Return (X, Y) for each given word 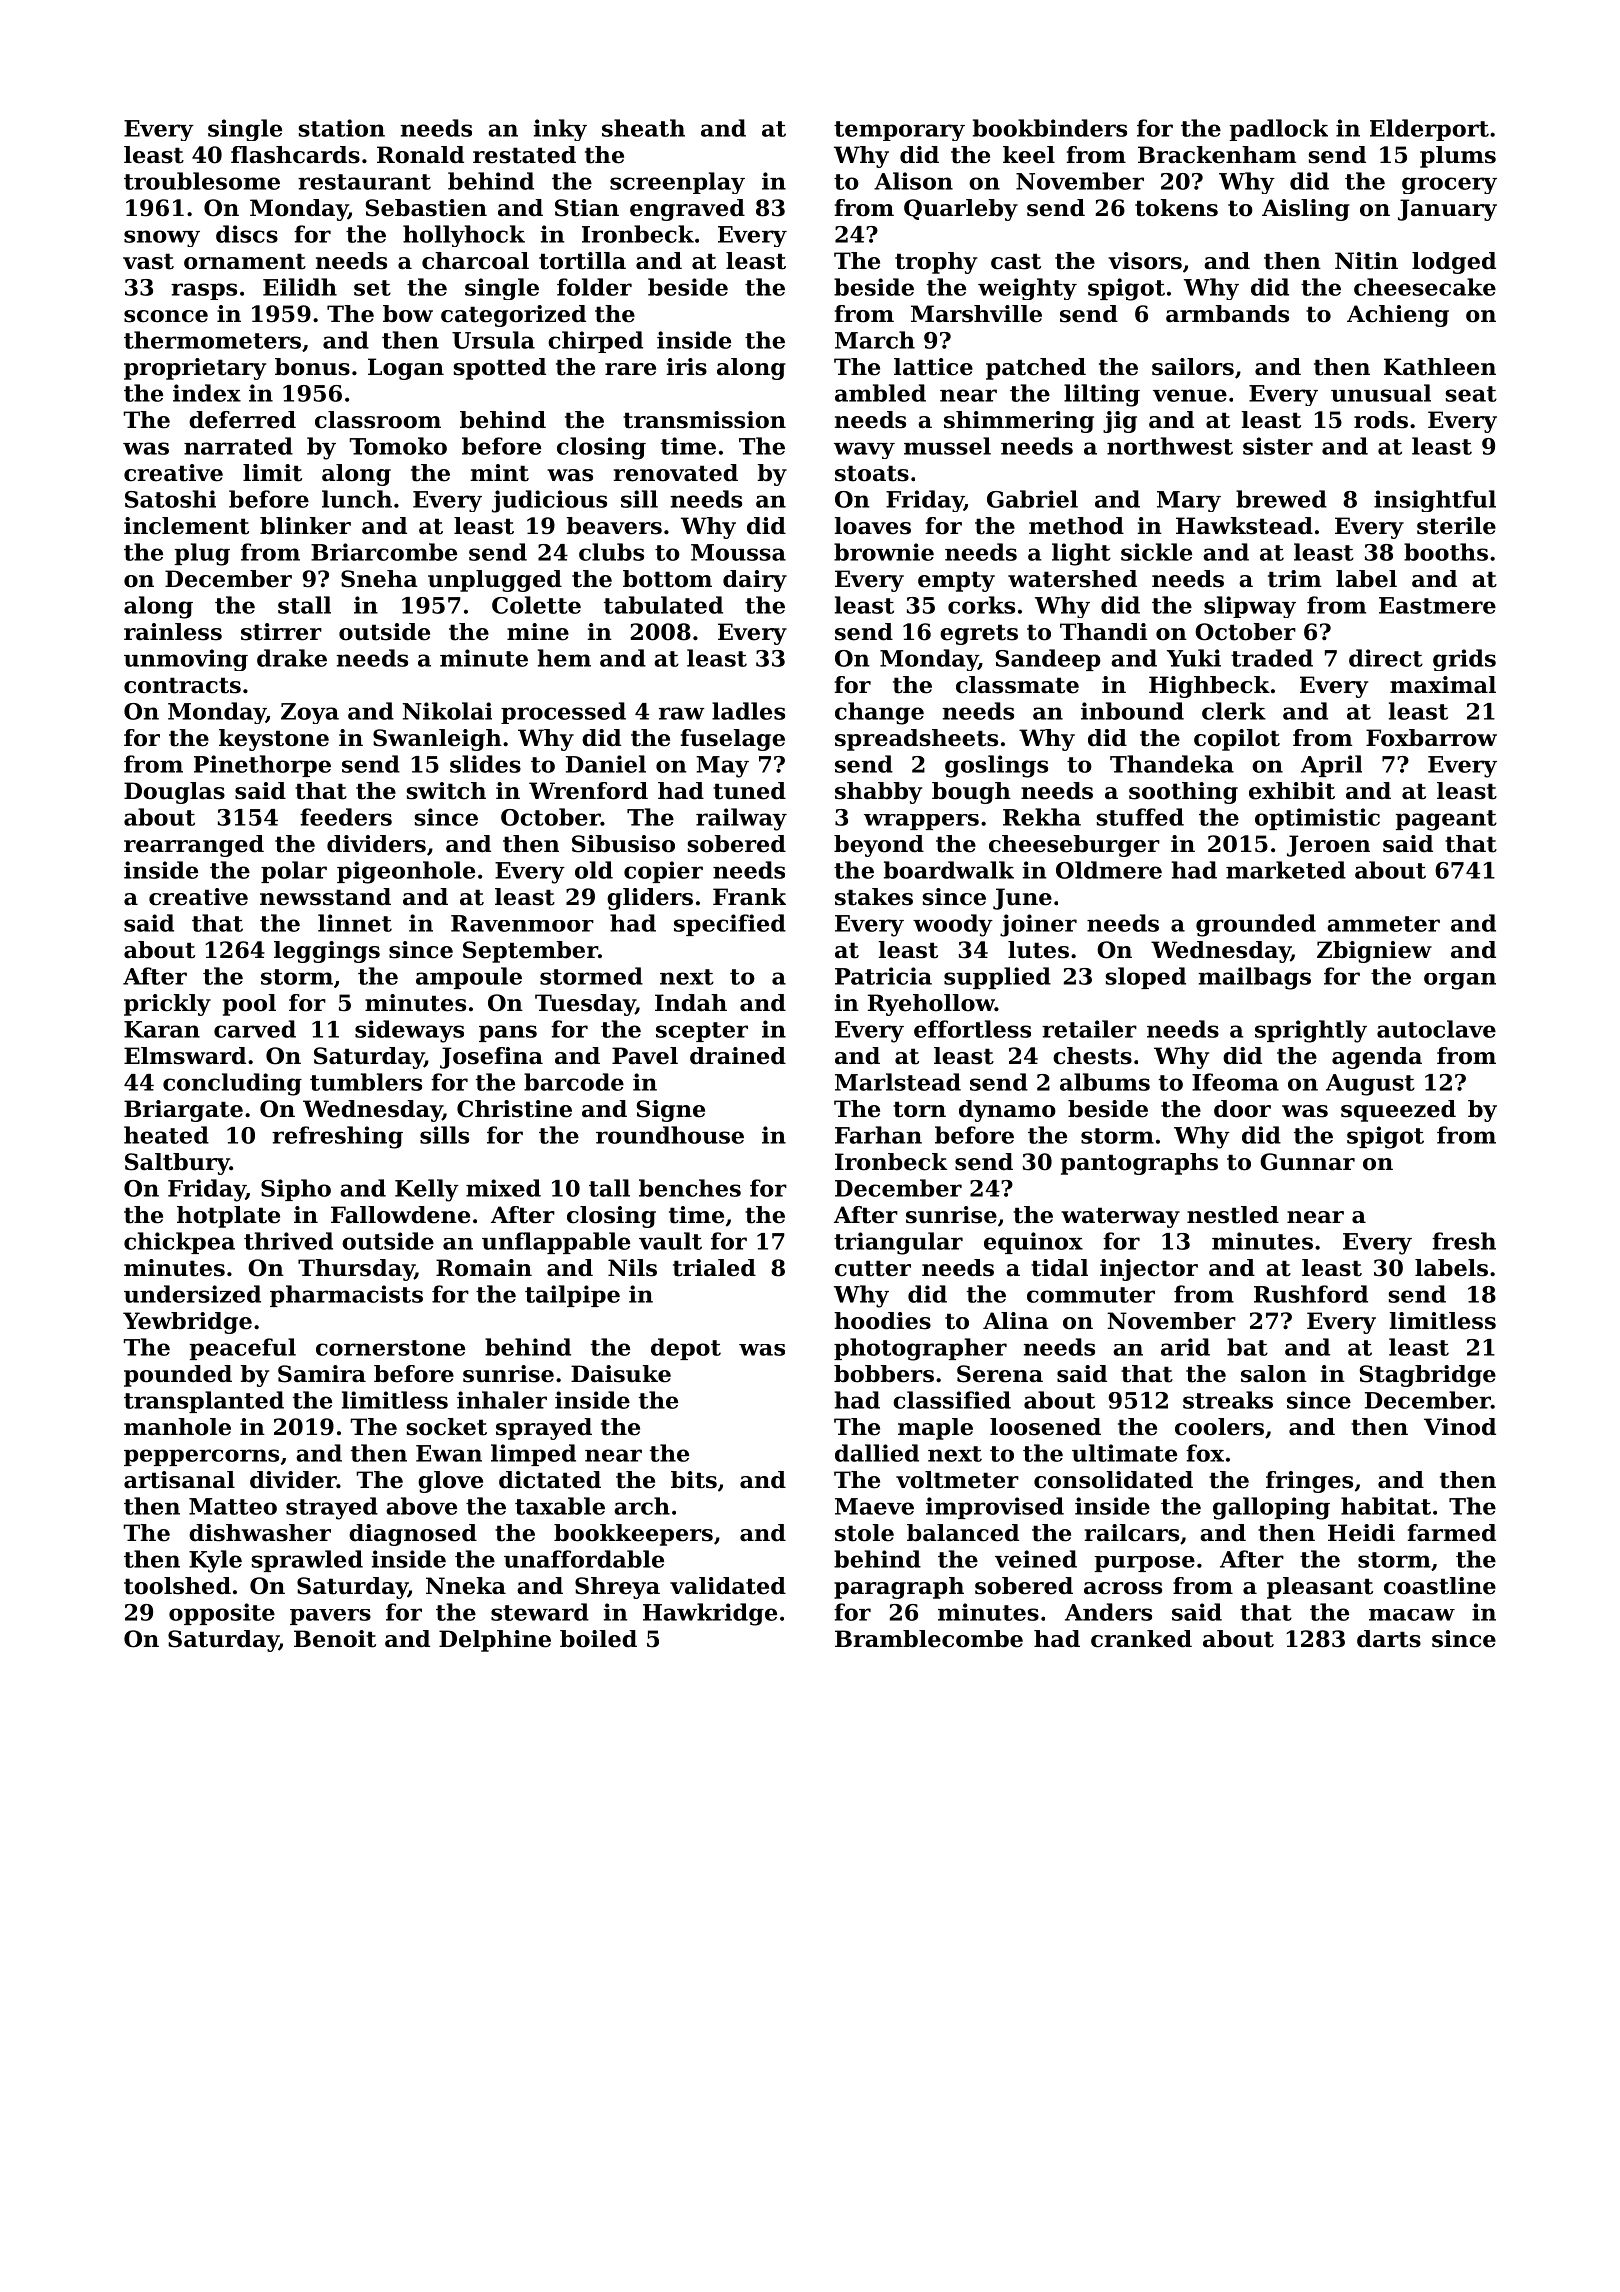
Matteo (233, 1506)
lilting (1102, 395)
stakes (874, 897)
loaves (873, 526)
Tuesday (585, 1005)
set (372, 288)
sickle (1156, 552)
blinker (305, 526)
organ (1460, 981)
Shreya (617, 1588)
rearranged (194, 846)
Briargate (183, 1111)
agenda (1377, 1058)
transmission (704, 420)
